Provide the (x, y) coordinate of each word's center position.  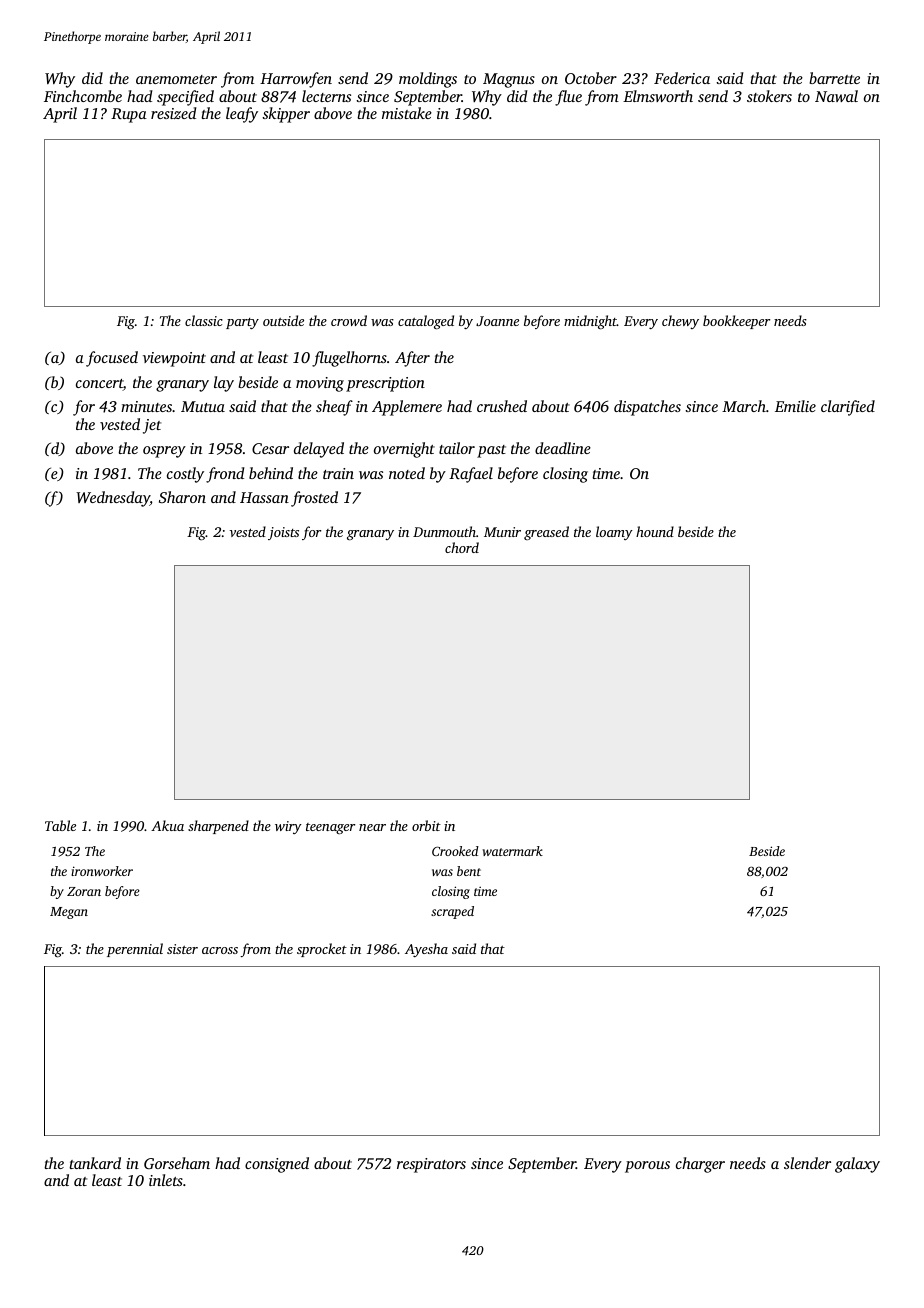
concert (99, 385)
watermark (513, 851)
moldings (428, 80)
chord (462, 547)
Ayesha (426, 950)
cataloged (426, 322)
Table (60, 825)
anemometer (176, 79)
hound (655, 531)
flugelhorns (349, 359)
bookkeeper (736, 322)
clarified (848, 408)
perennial (135, 950)
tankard (95, 1163)
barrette (834, 78)
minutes (146, 406)
